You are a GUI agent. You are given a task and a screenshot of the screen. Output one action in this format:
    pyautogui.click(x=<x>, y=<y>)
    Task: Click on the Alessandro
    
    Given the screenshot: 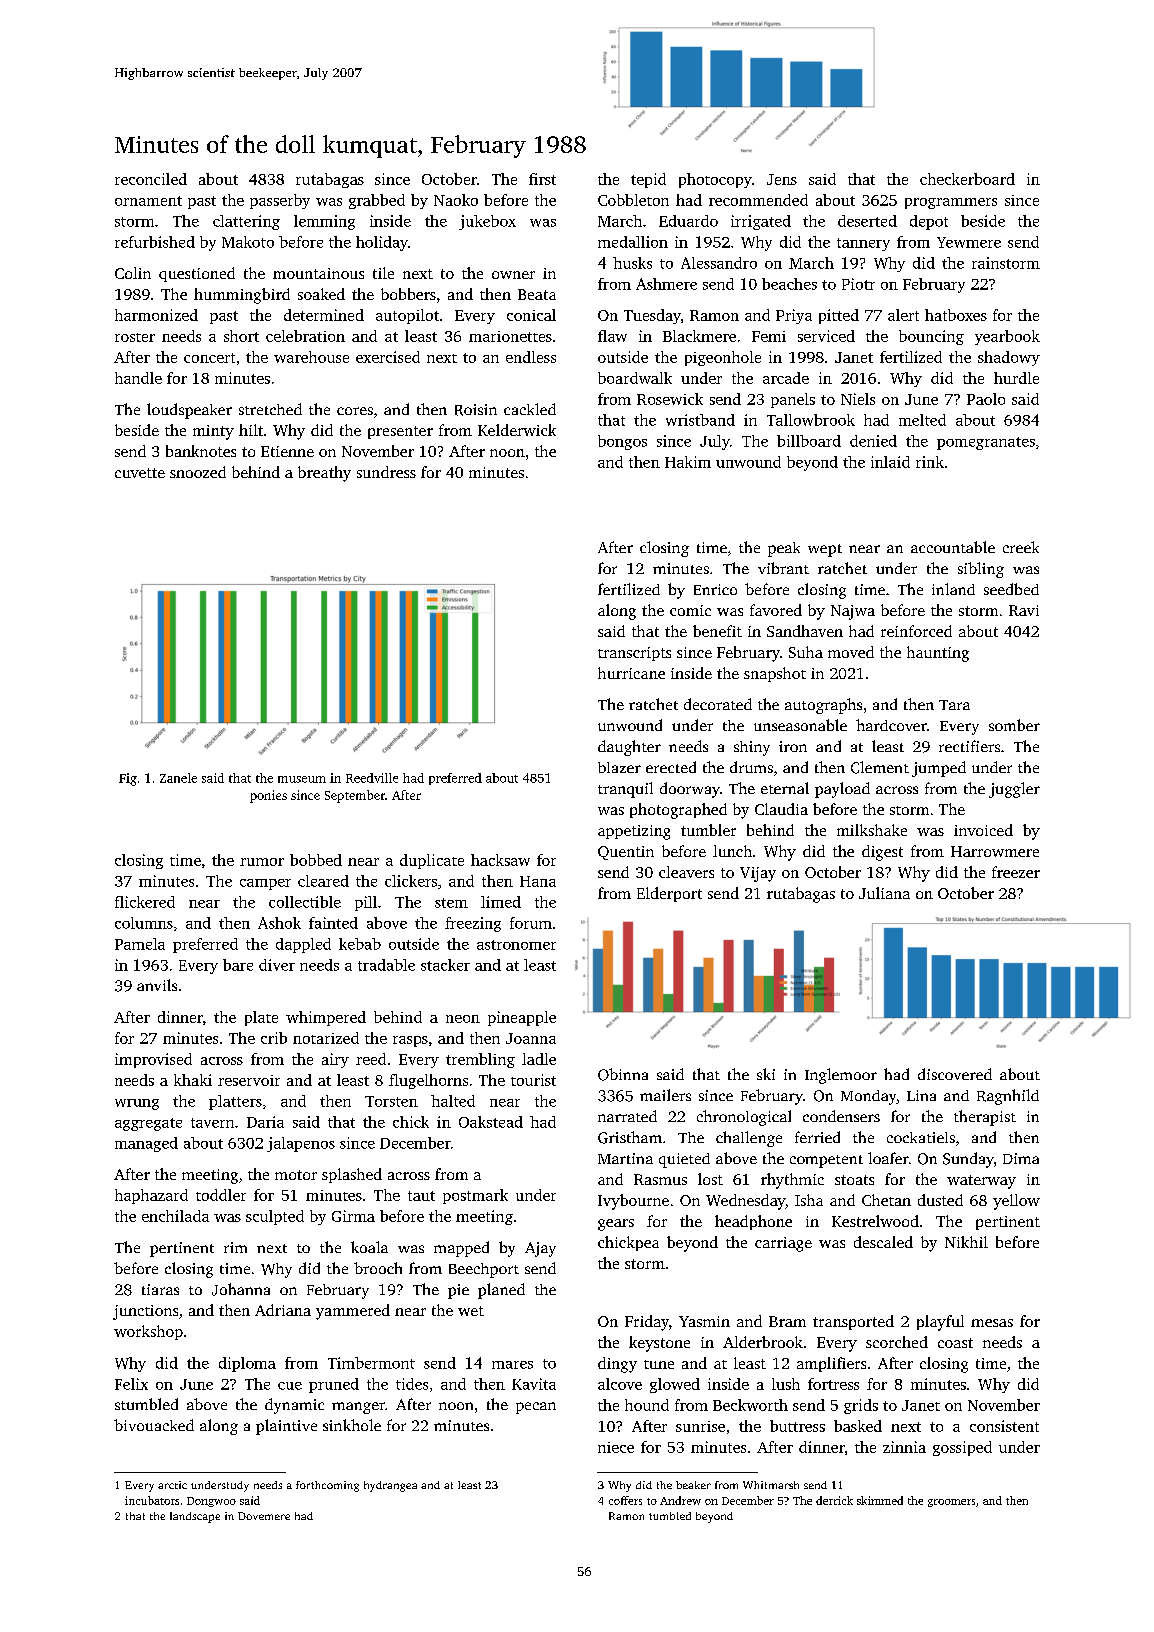 What is the action you would take?
    pyautogui.click(x=719, y=263)
